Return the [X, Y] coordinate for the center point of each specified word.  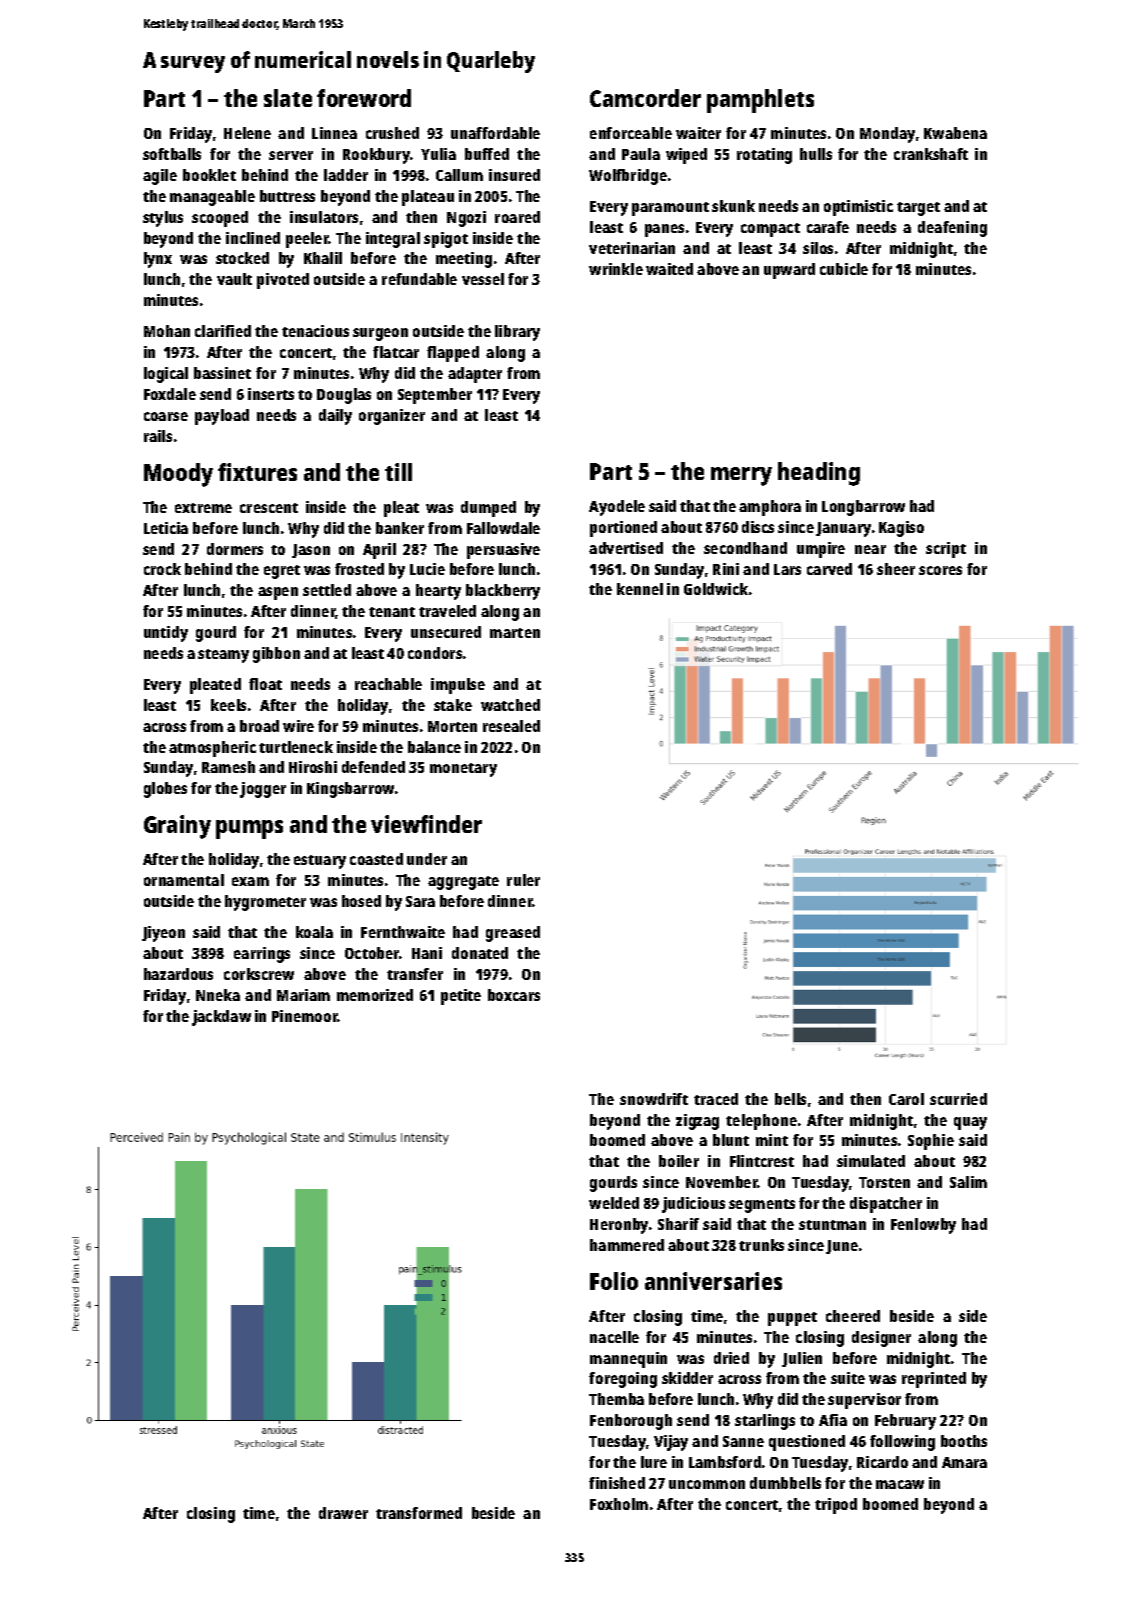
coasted [376, 859]
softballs [172, 154]
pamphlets [760, 101]
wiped [686, 156]
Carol [906, 1099]
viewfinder [426, 824]
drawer [343, 1513]
